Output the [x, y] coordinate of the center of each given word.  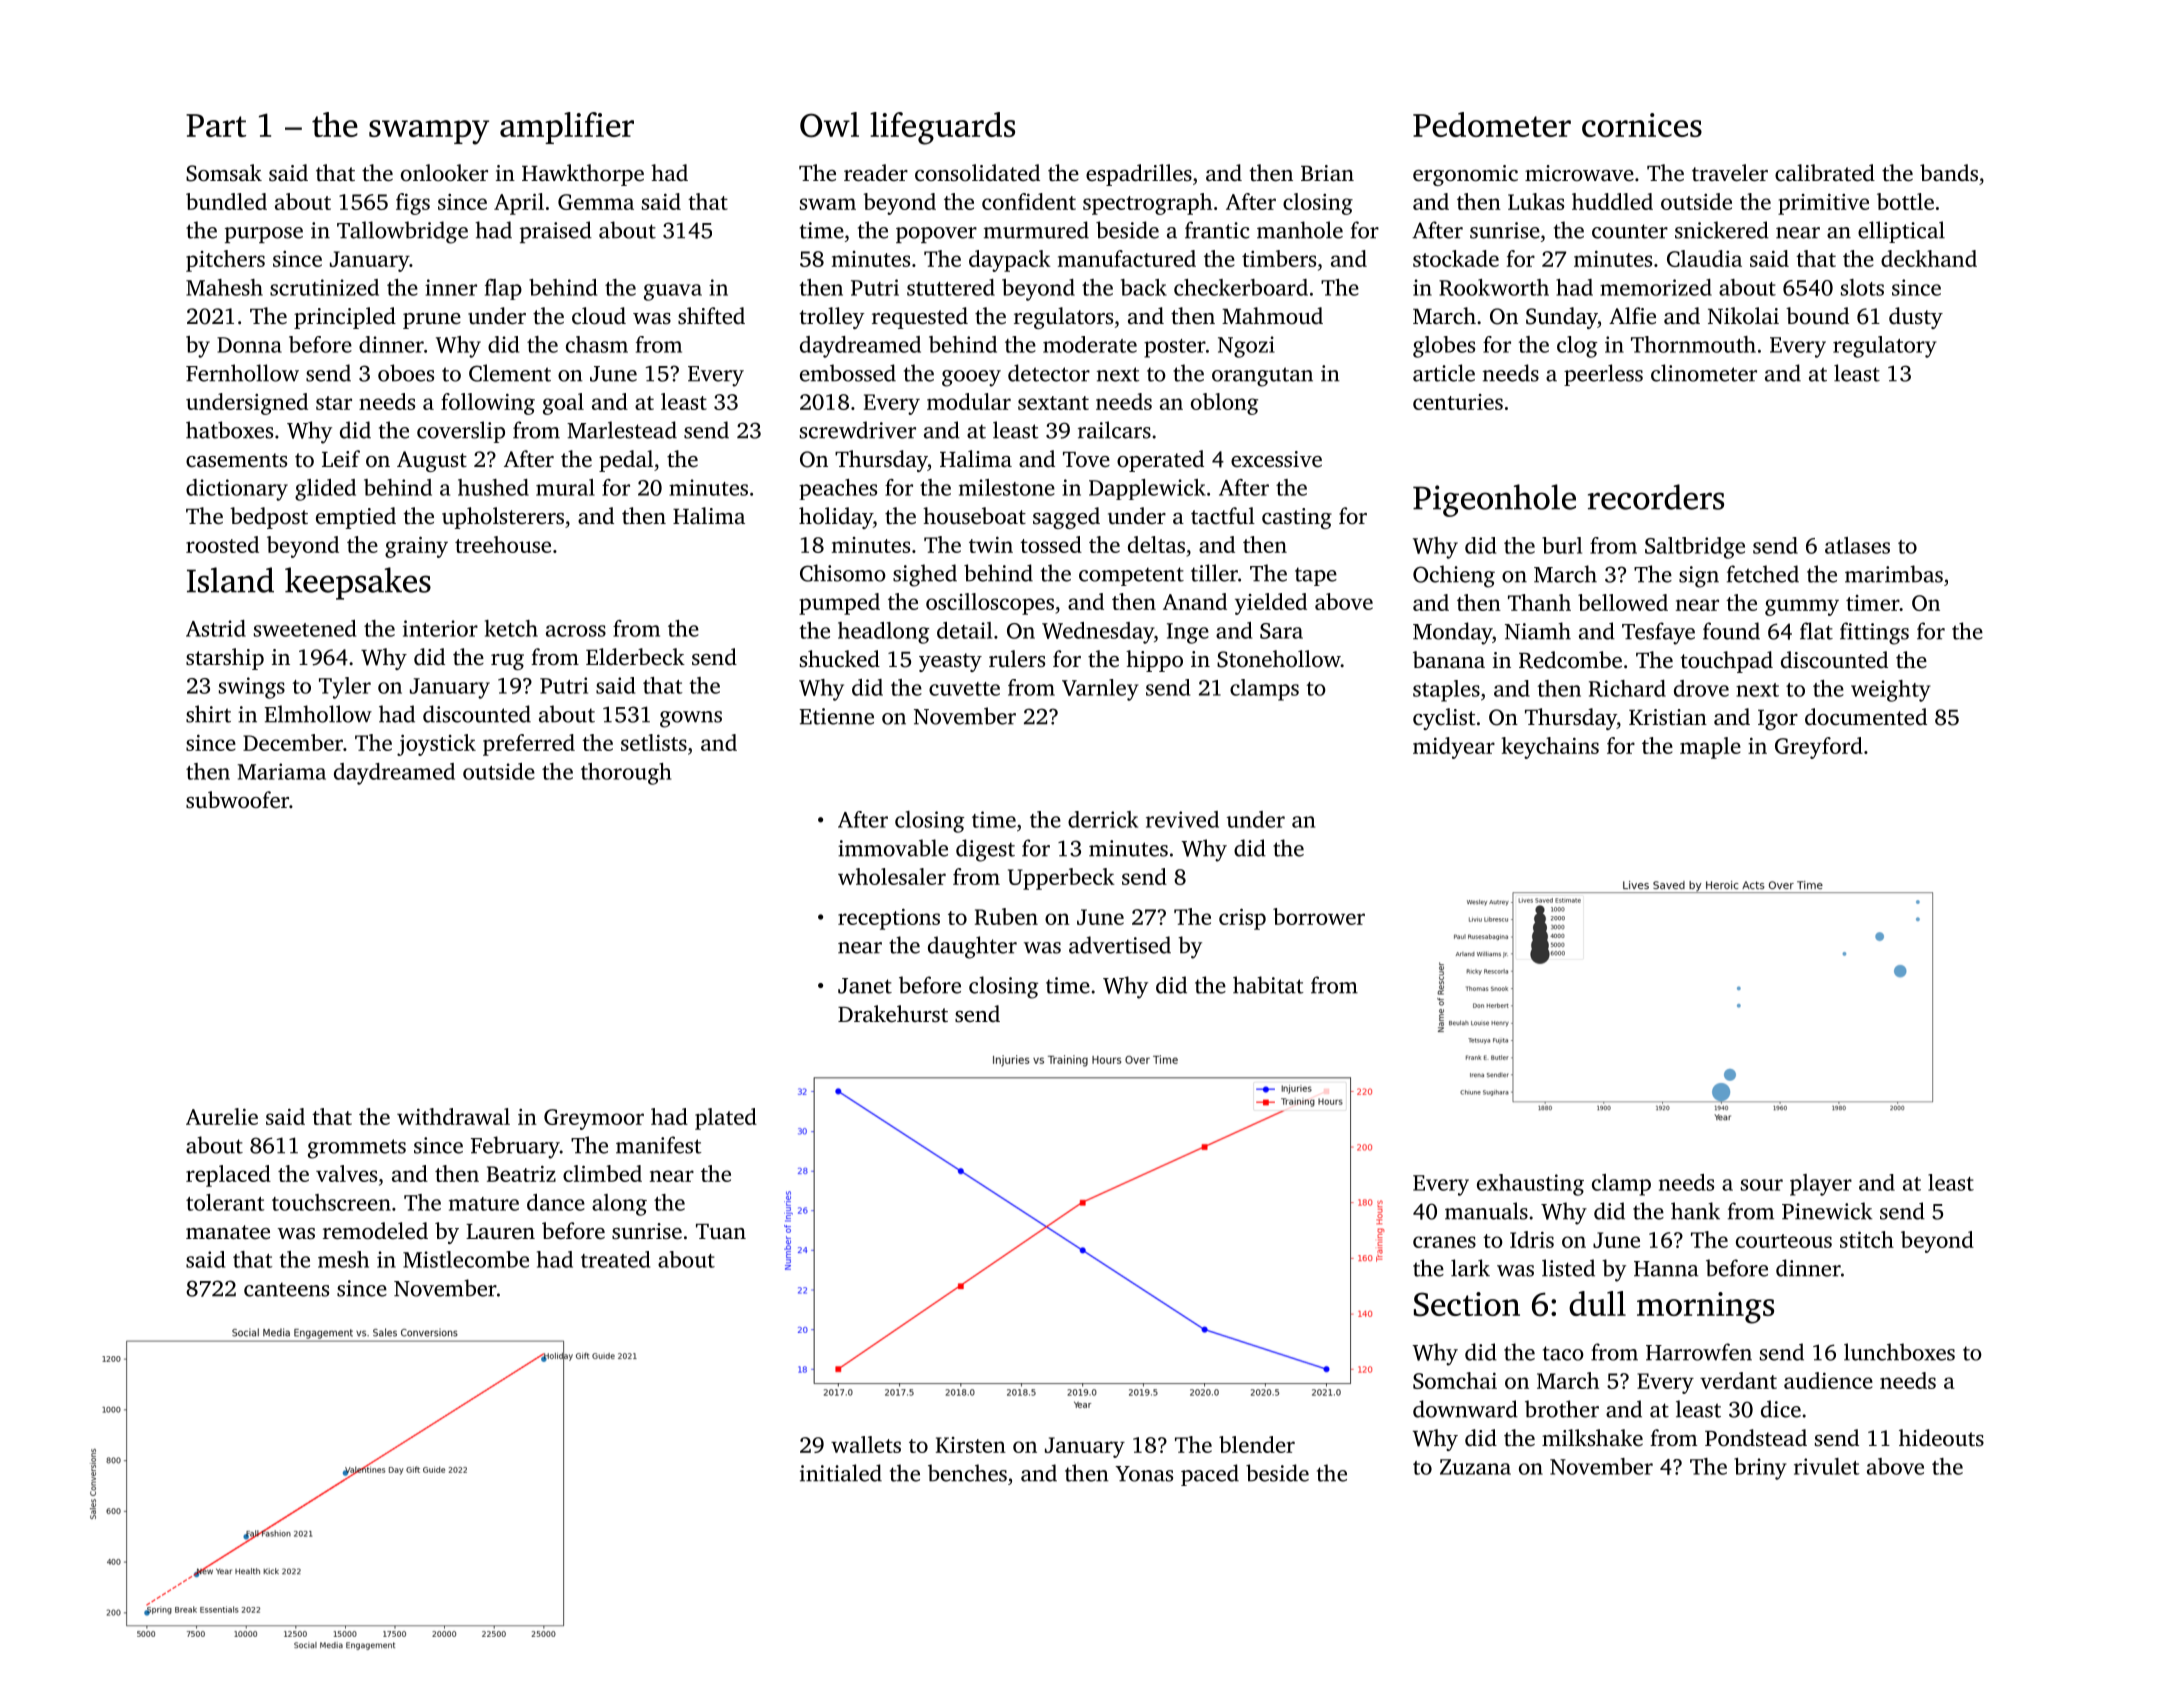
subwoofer [237, 800]
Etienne [836, 716]
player [1821, 1185]
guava [673, 292]
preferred [529, 745]
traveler [1730, 173]
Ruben [1006, 916]
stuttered [951, 287]
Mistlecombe [466, 1259]
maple [1710, 748]
